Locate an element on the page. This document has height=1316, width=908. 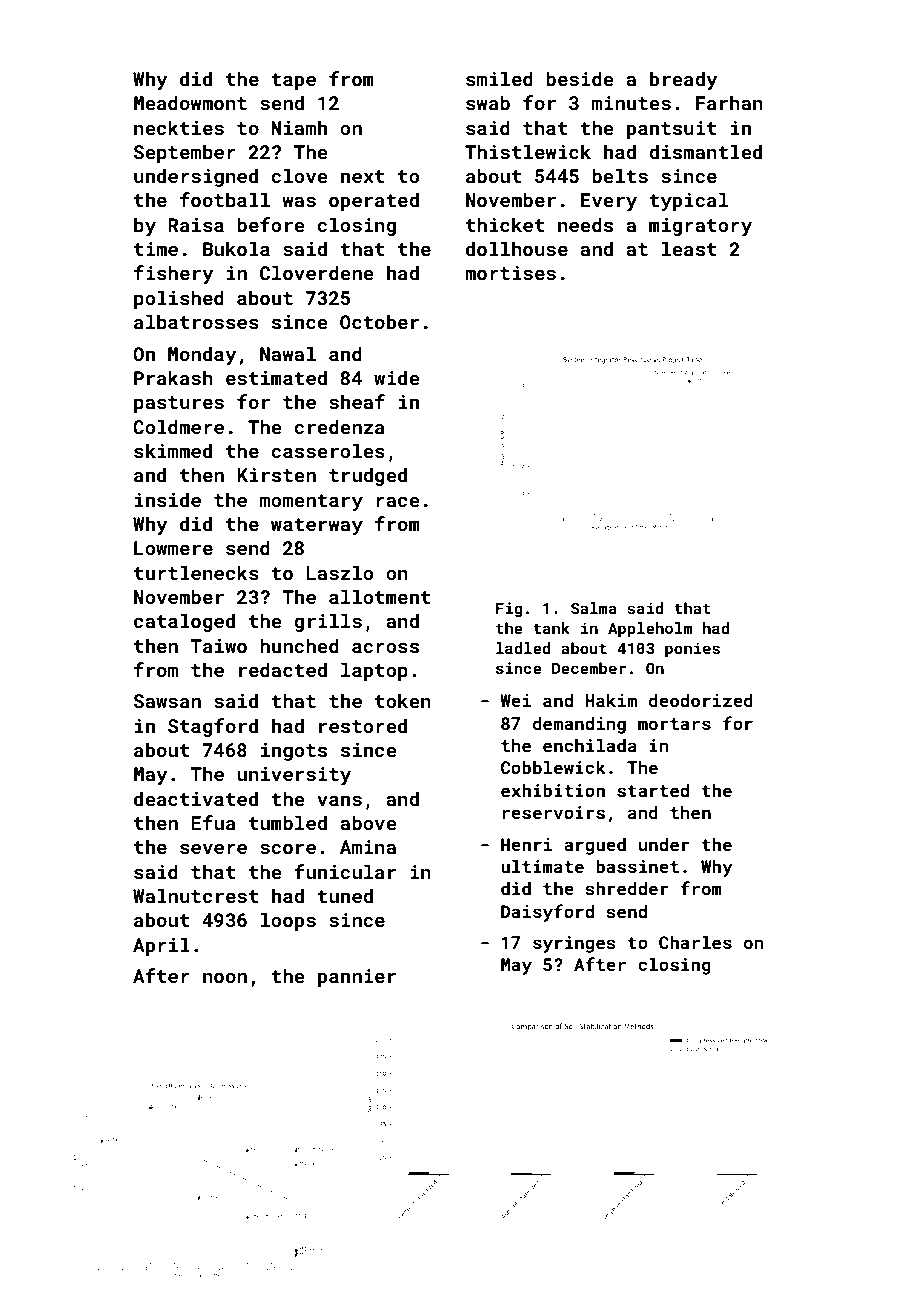
Farhan is located at coordinates (729, 102).
